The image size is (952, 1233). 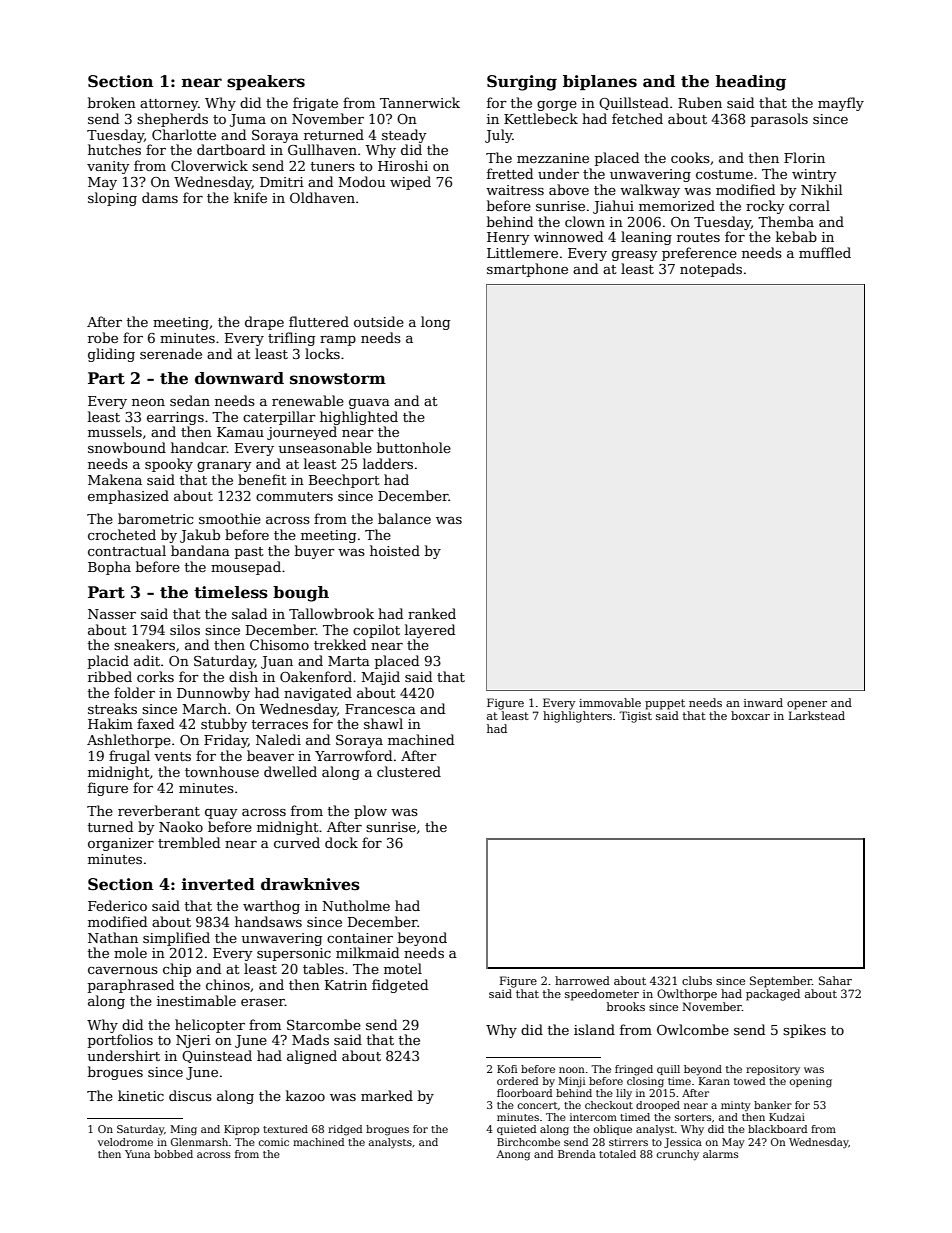 I want to click on Surging, so click(x=522, y=83).
